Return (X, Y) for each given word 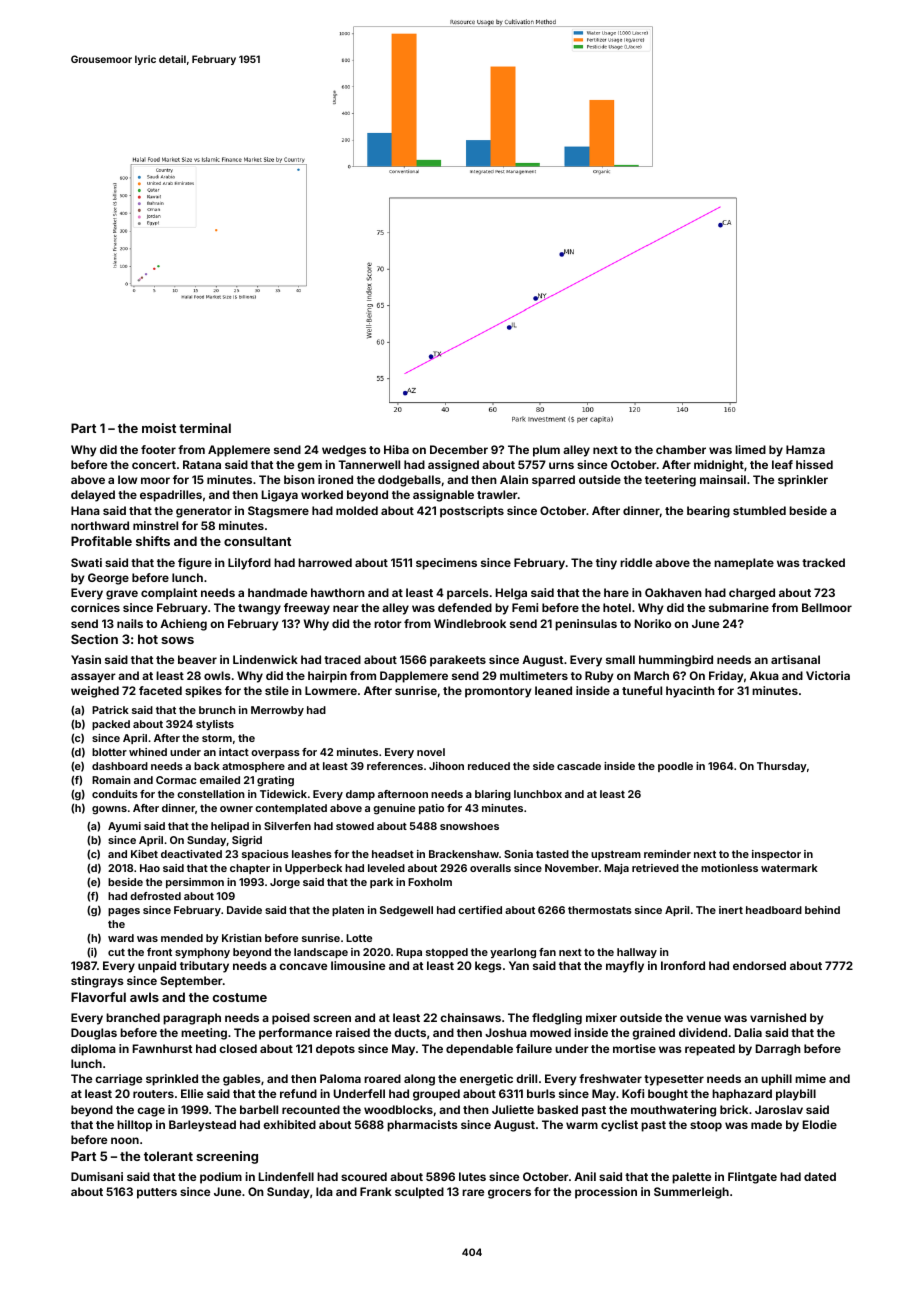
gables (242, 1080)
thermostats (600, 910)
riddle (636, 562)
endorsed (759, 965)
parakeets (458, 661)
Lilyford (249, 564)
